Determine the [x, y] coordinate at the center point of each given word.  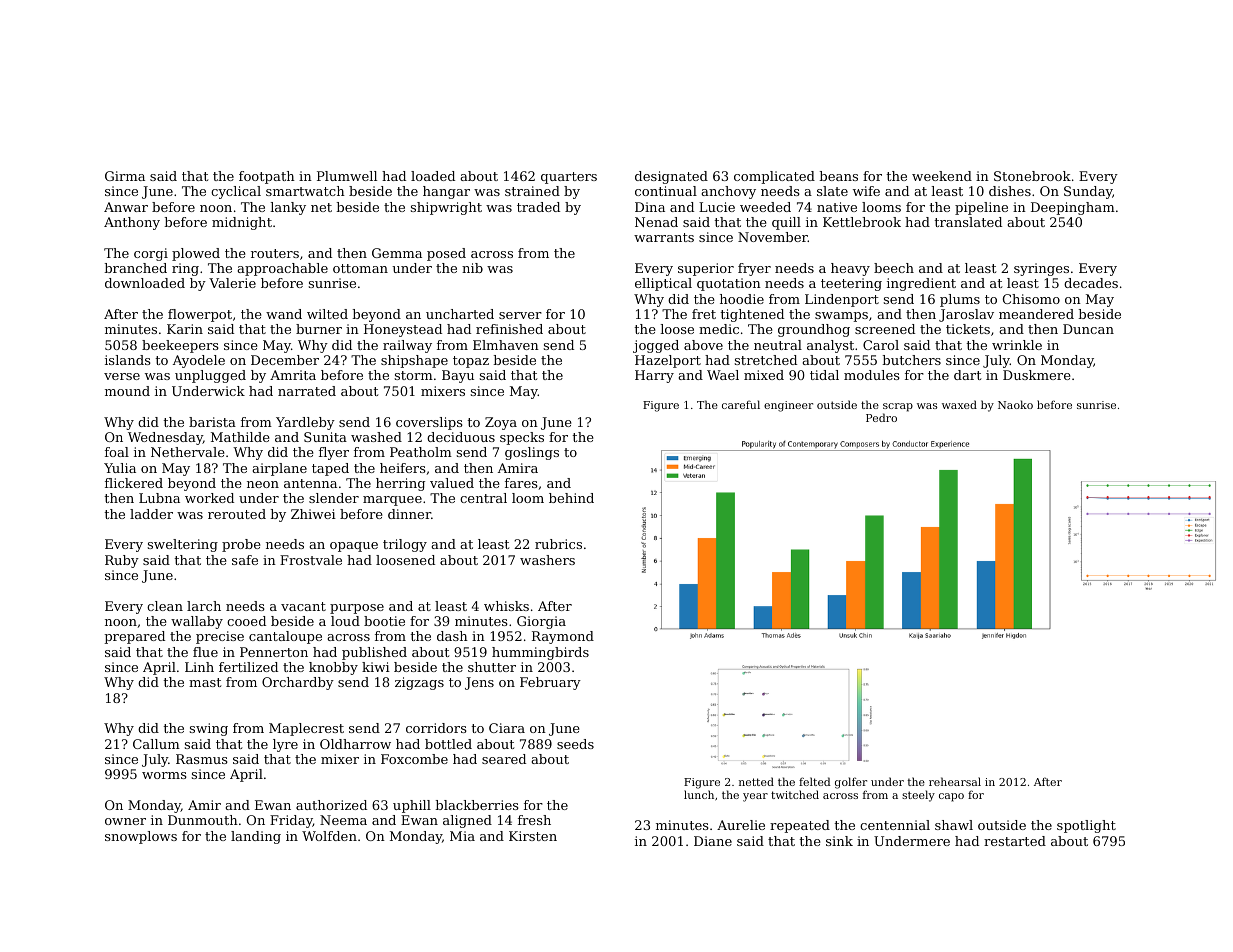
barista [212, 422]
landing [256, 837]
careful [741, 404]
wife [866, 191]
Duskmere [1037, 375]
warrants [664, 237]
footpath [267, 177]
